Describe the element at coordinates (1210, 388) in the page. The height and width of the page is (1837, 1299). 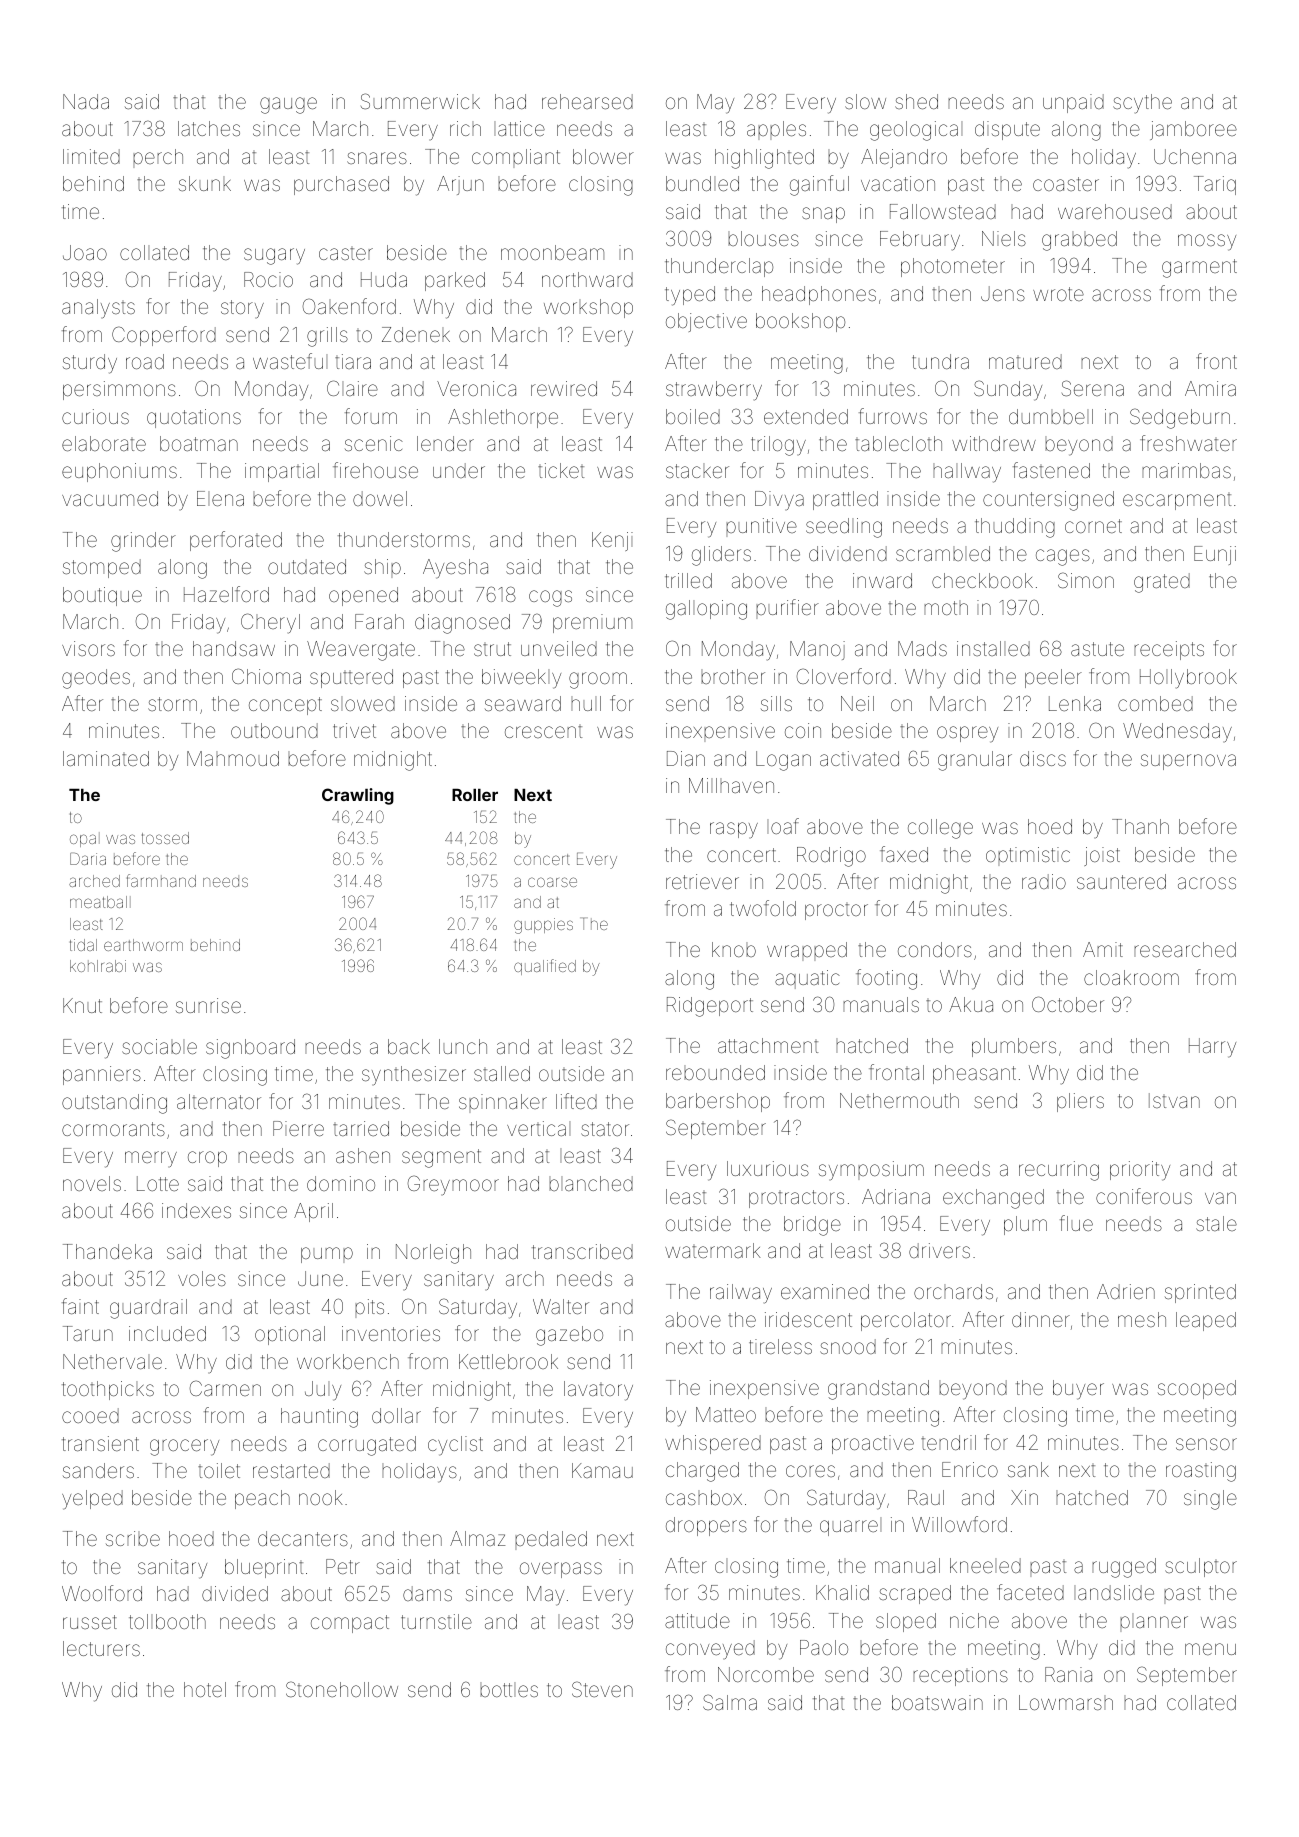
I see `Amira` at that location.
